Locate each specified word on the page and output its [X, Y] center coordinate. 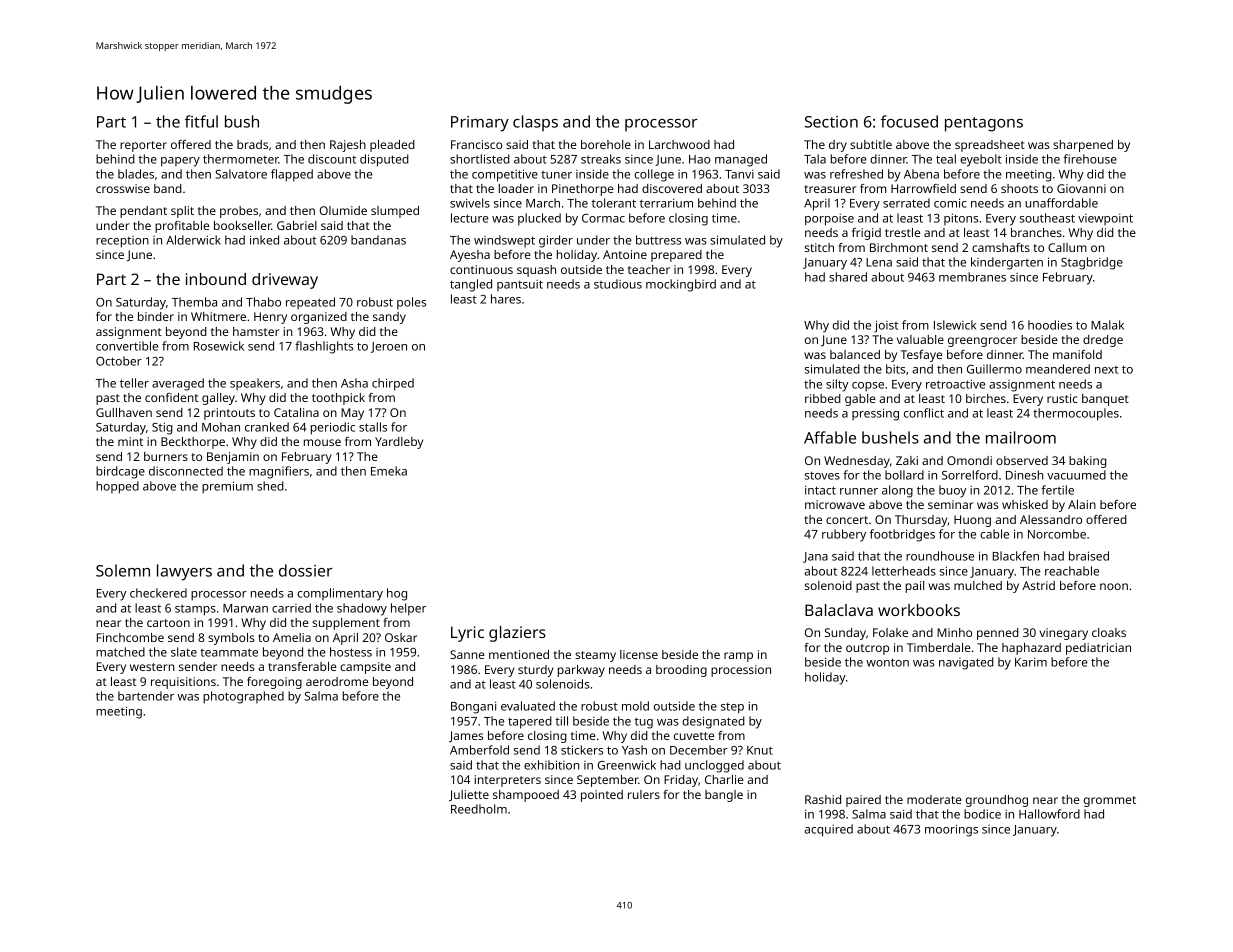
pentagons [984, 124]
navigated [966, 663]
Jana [815, 557]
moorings [951, 830]
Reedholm [479, 809]
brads [252, 144]
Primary [480, 124]
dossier [306, 570]
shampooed [526, 796]
